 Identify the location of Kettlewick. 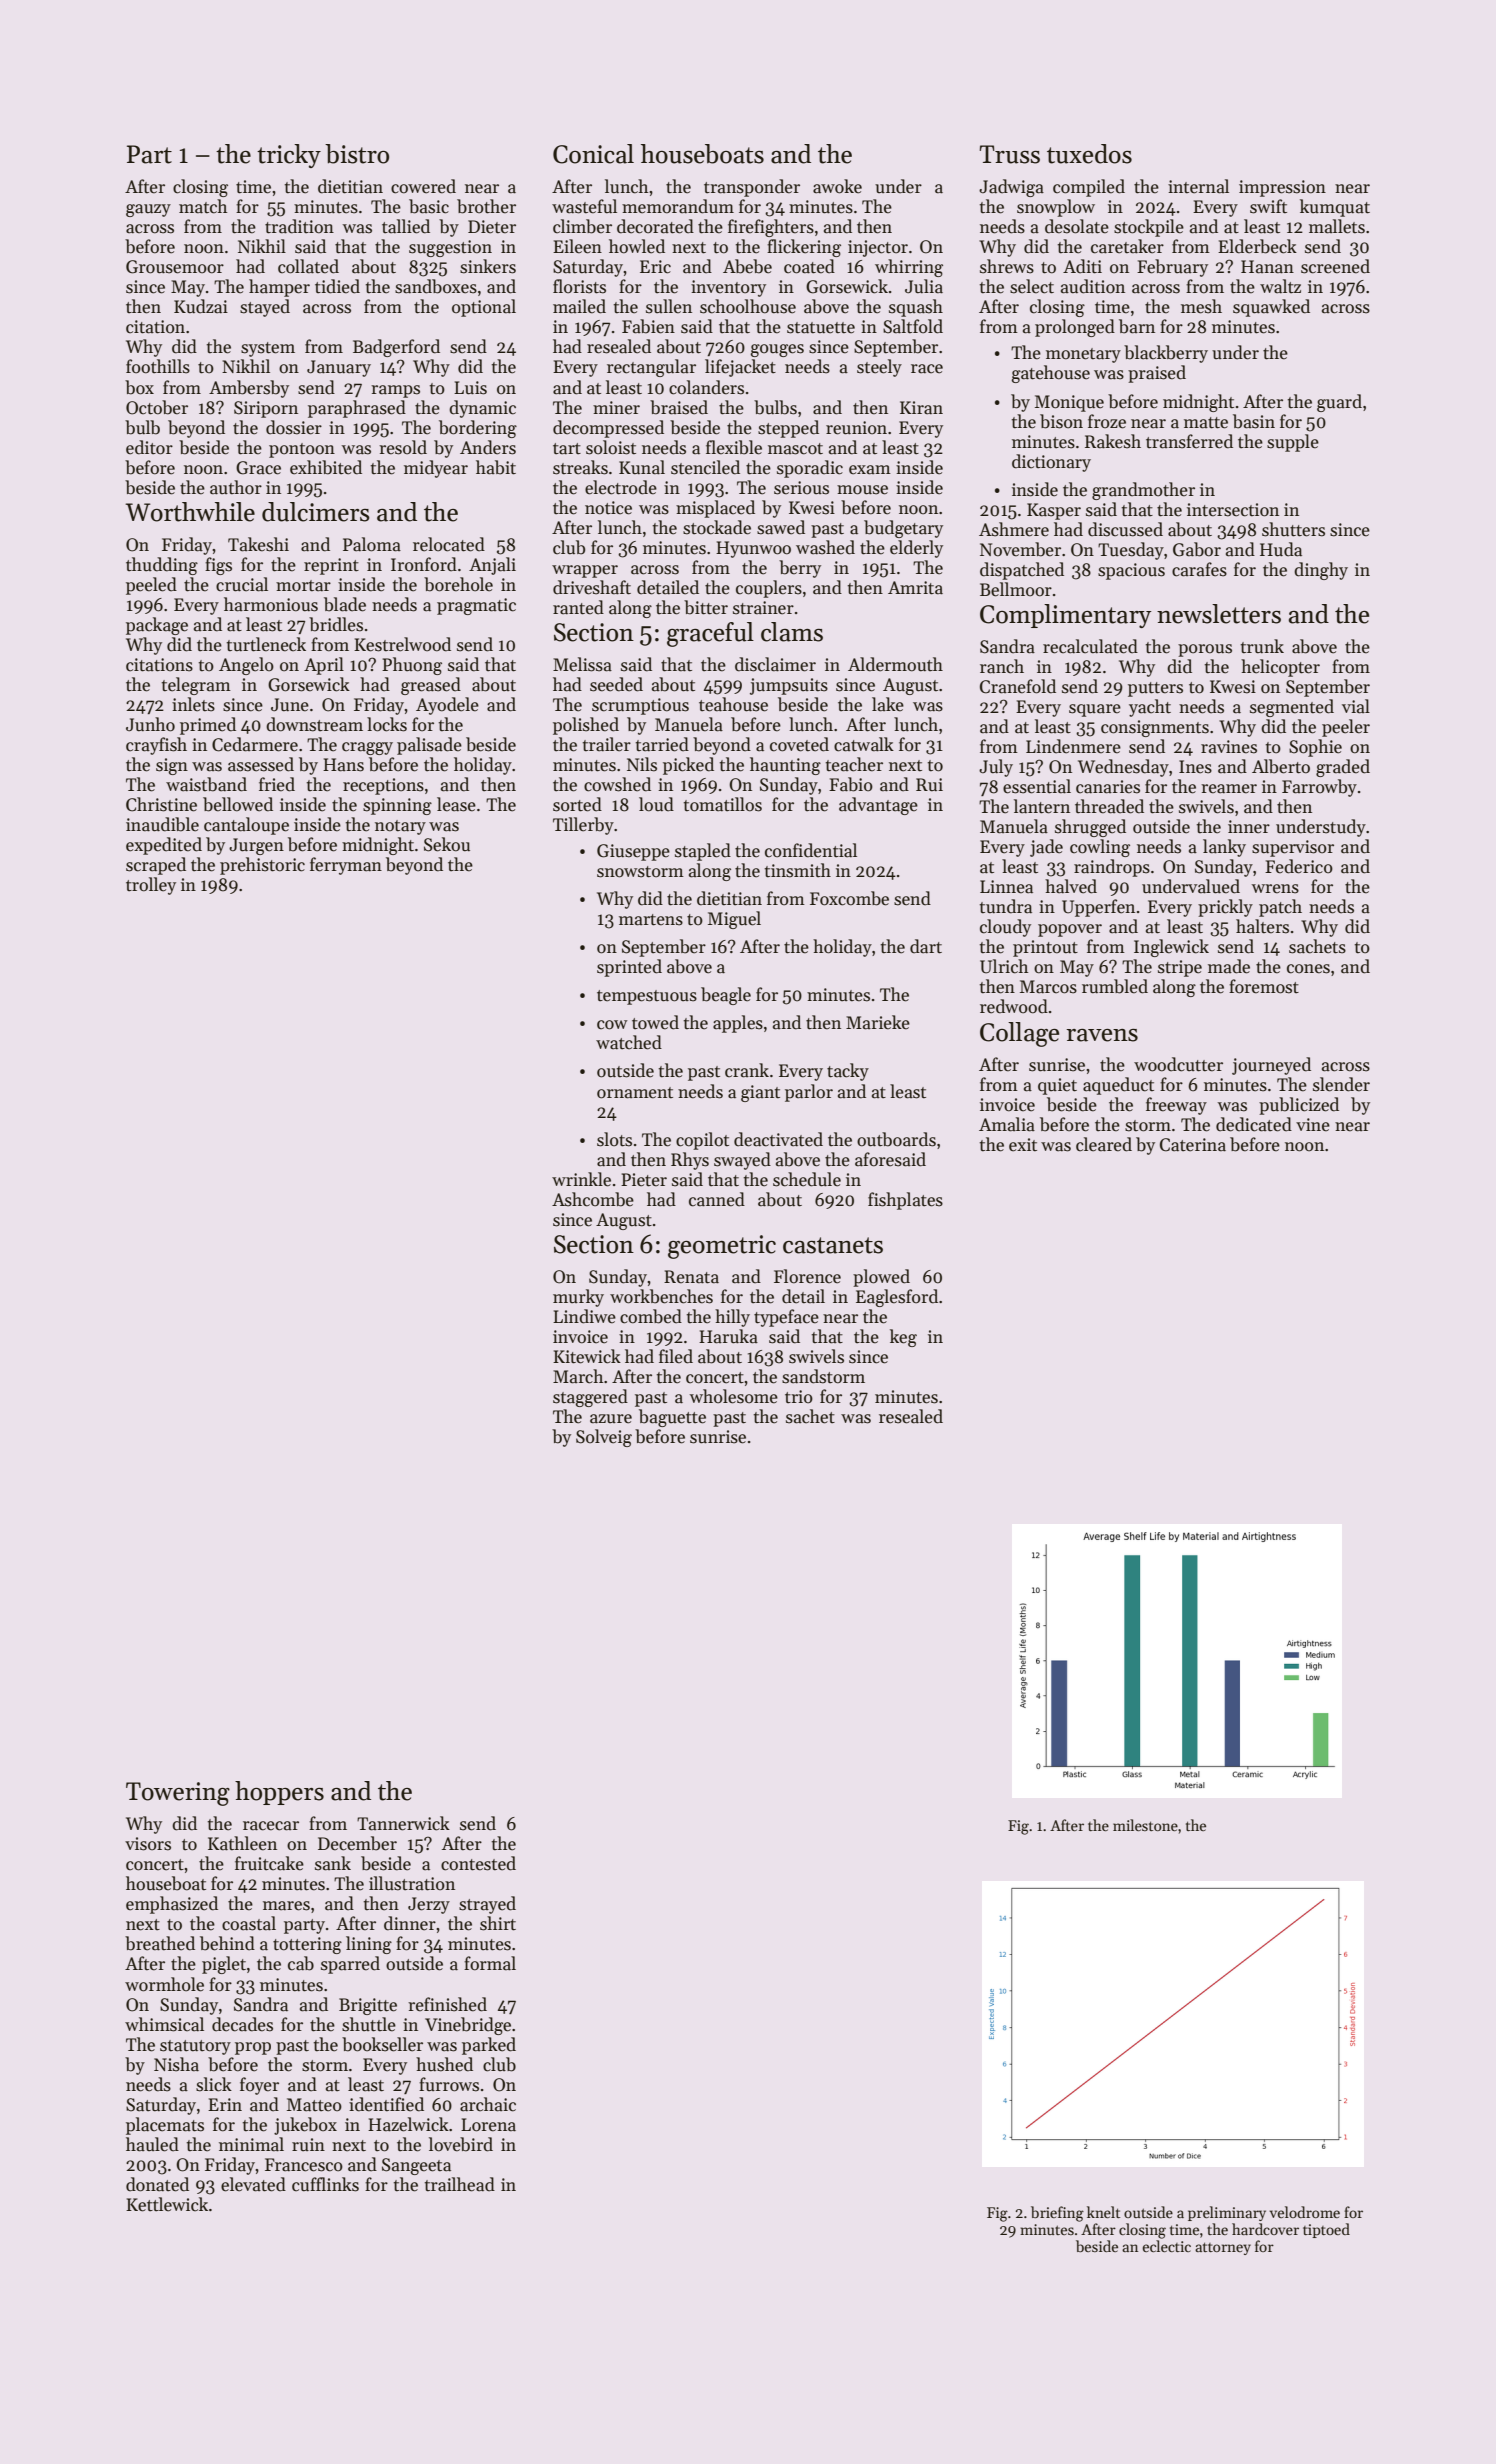
(167, 2204).
